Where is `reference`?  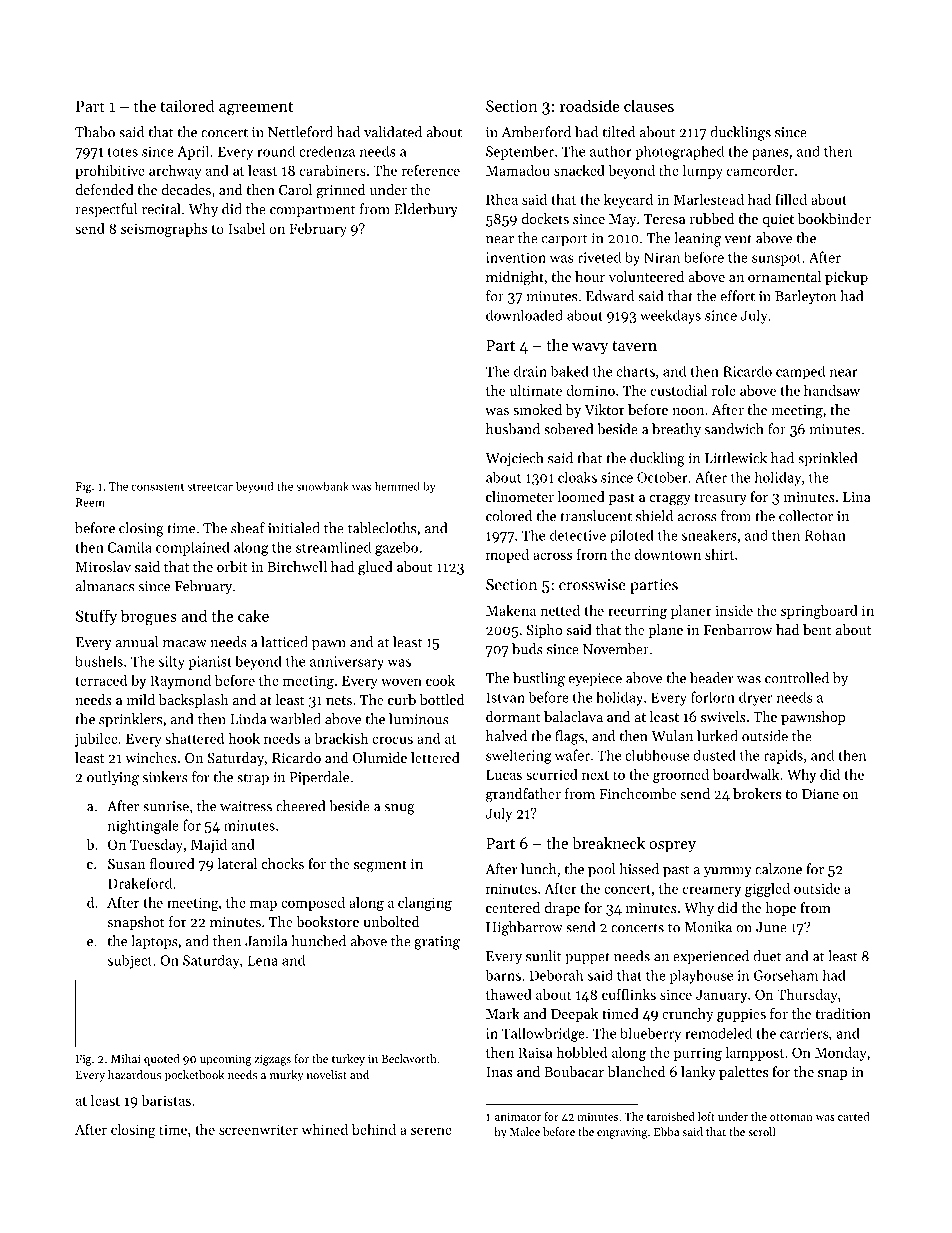 reference is located at coordinates (431, 170).
